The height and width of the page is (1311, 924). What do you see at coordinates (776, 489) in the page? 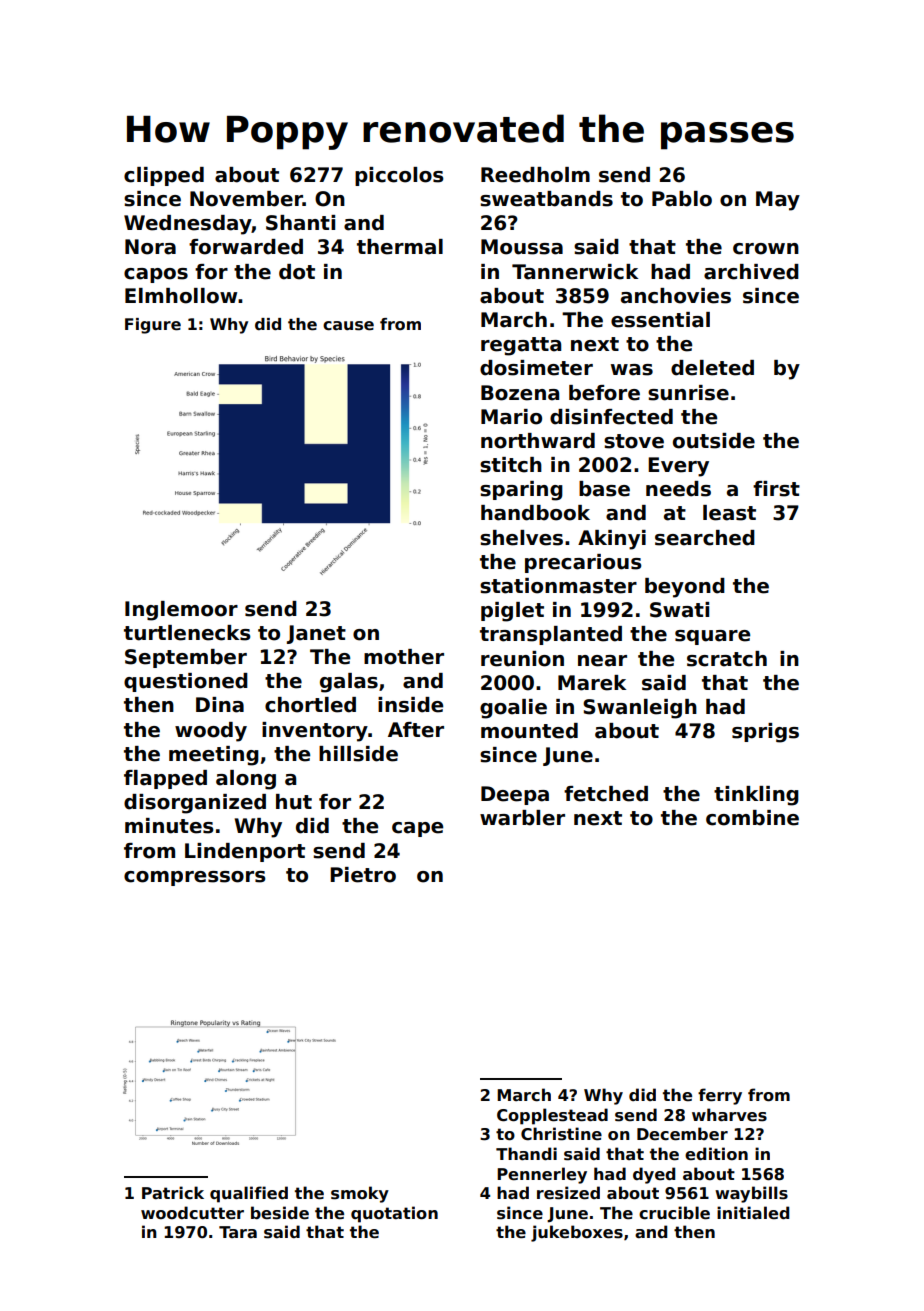
I see `first` at bounding box center [776, 489].
